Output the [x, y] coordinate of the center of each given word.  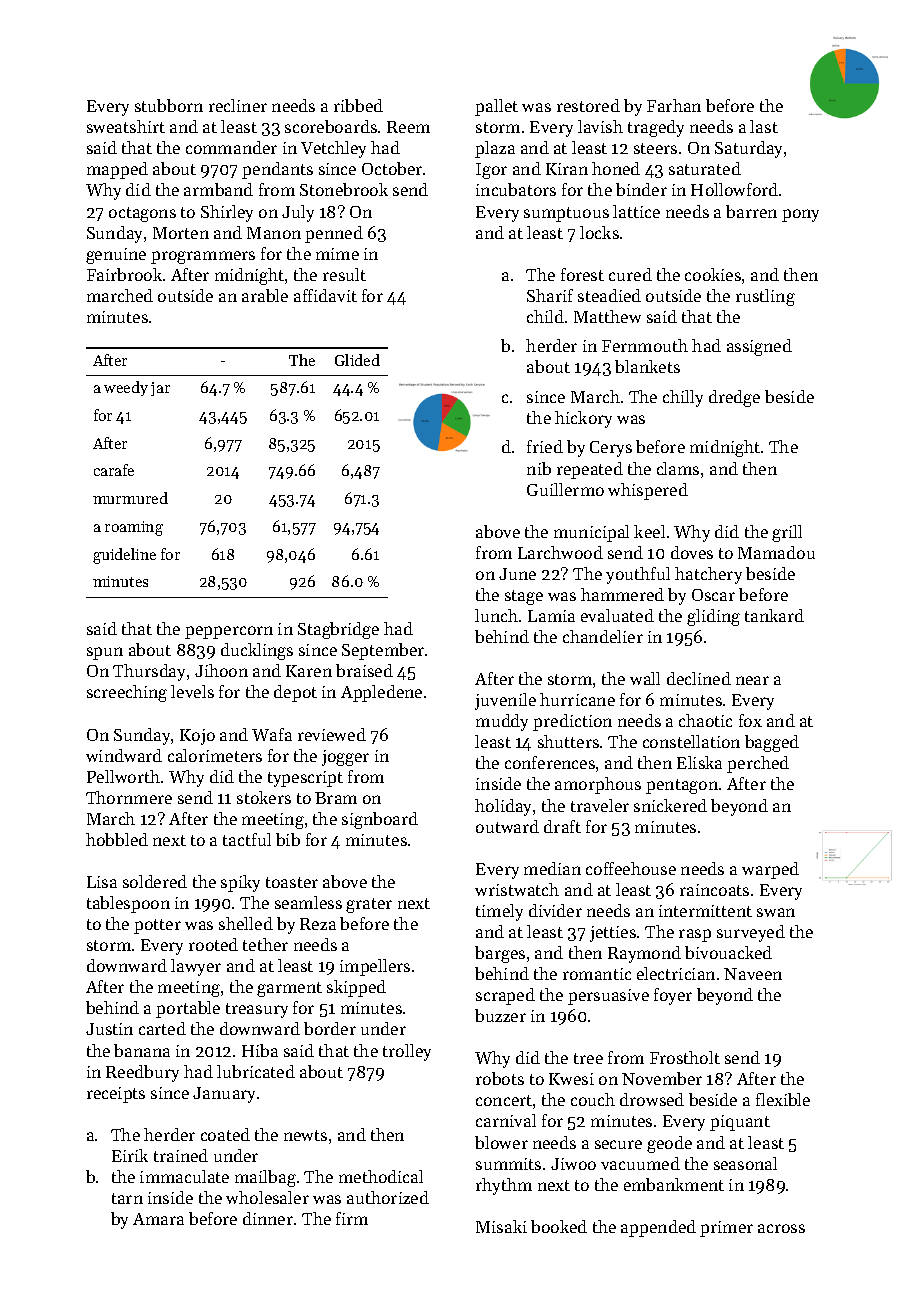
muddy [502, 722]
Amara [158, 1219]
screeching [127, 693]
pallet [496, 107]
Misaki [501, 1226]
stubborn [169, 105]
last [764, 126]
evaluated [617, 615]
